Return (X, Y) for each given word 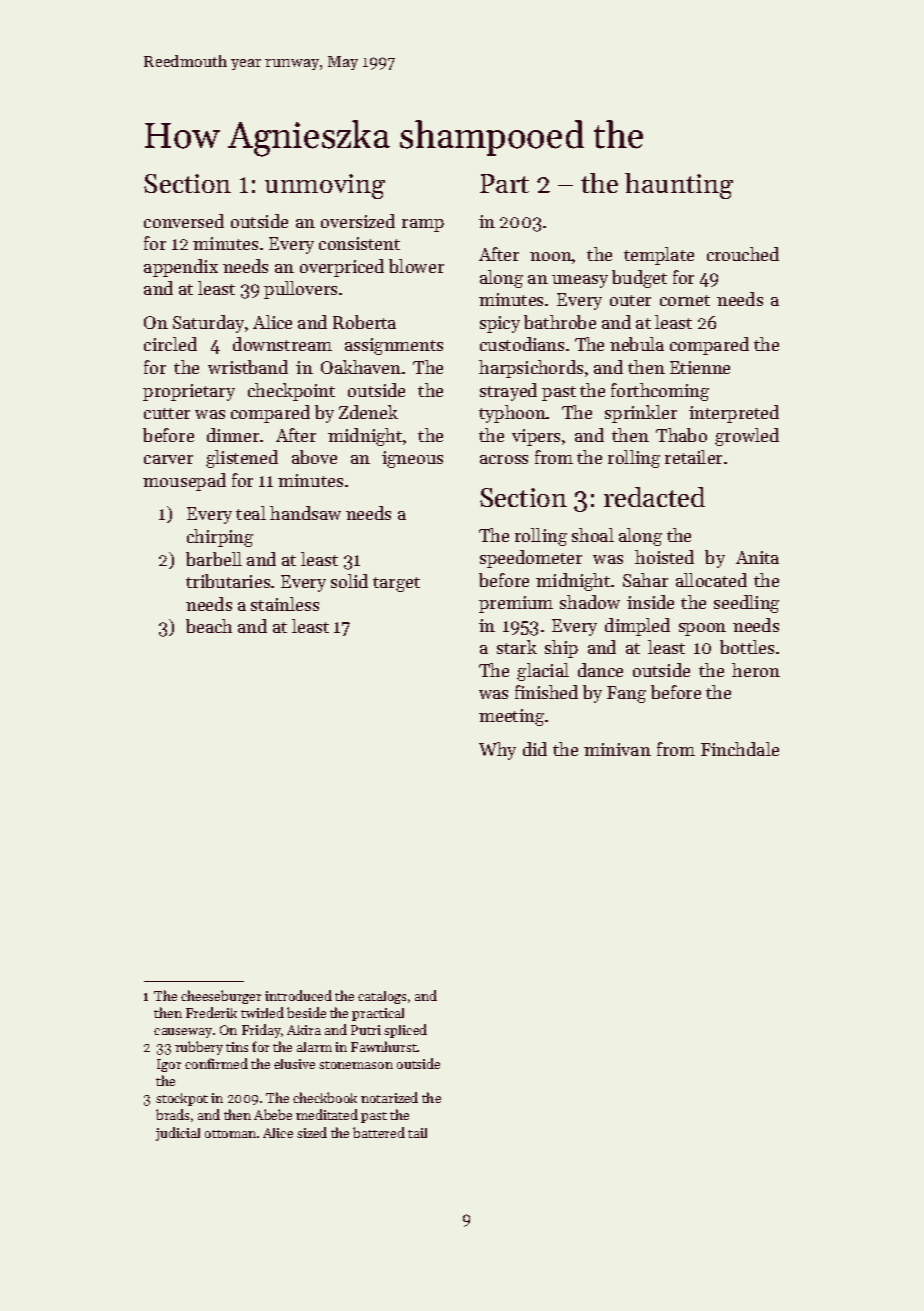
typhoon (512, 414)
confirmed (216, 1063)
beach (209, 626)
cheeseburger (221, 997)
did (535, 749)
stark (517, 647)
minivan (617, 749)
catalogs (382, 997)
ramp (423, 225)
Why (497, 751)
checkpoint (291, 392)
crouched (743, 254)
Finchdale (740, 749)
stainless (285, 604)
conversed (184, 221)
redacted (654, 497)
